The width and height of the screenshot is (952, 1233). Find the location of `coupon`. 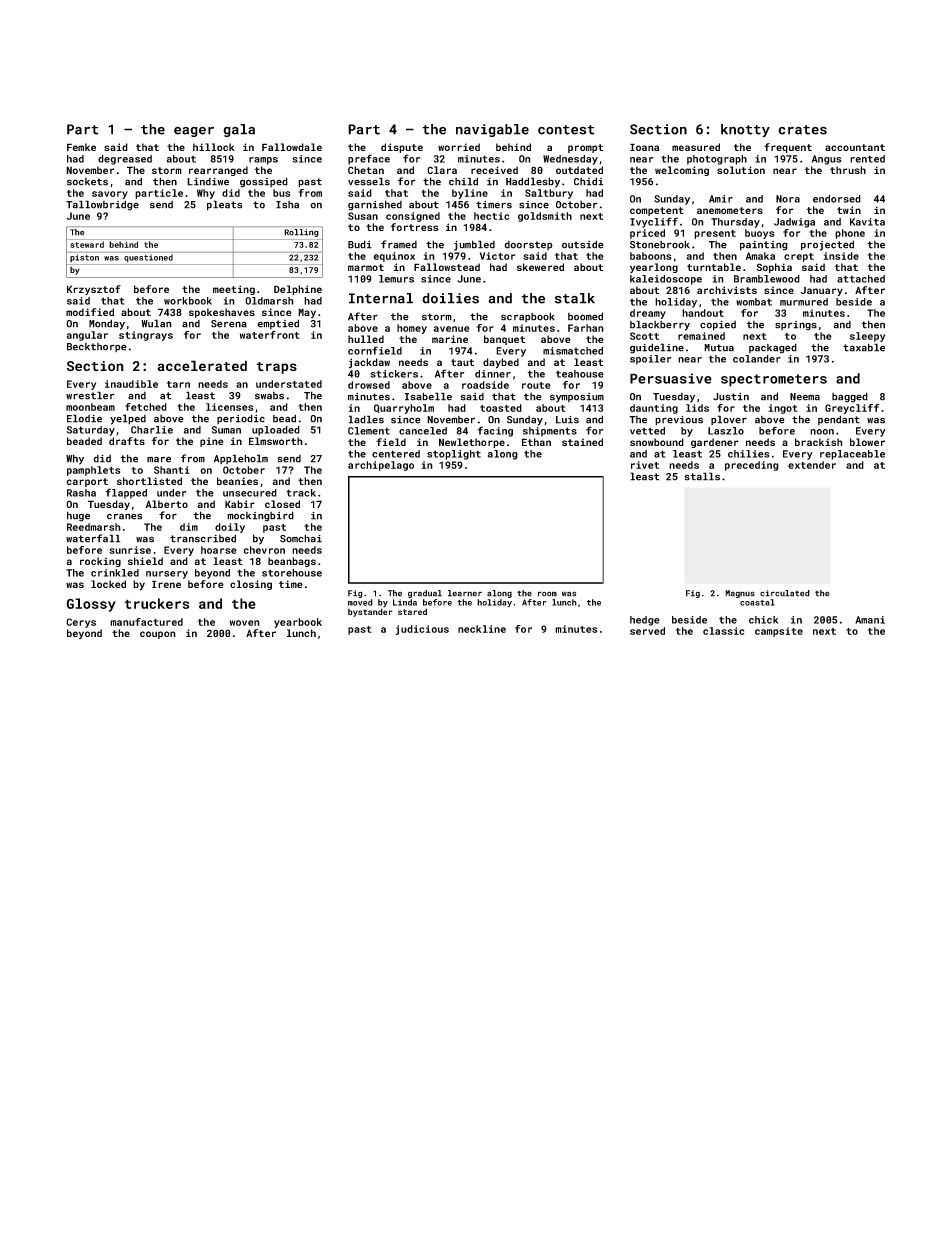

coupon is located at coordinates (158, 635).
